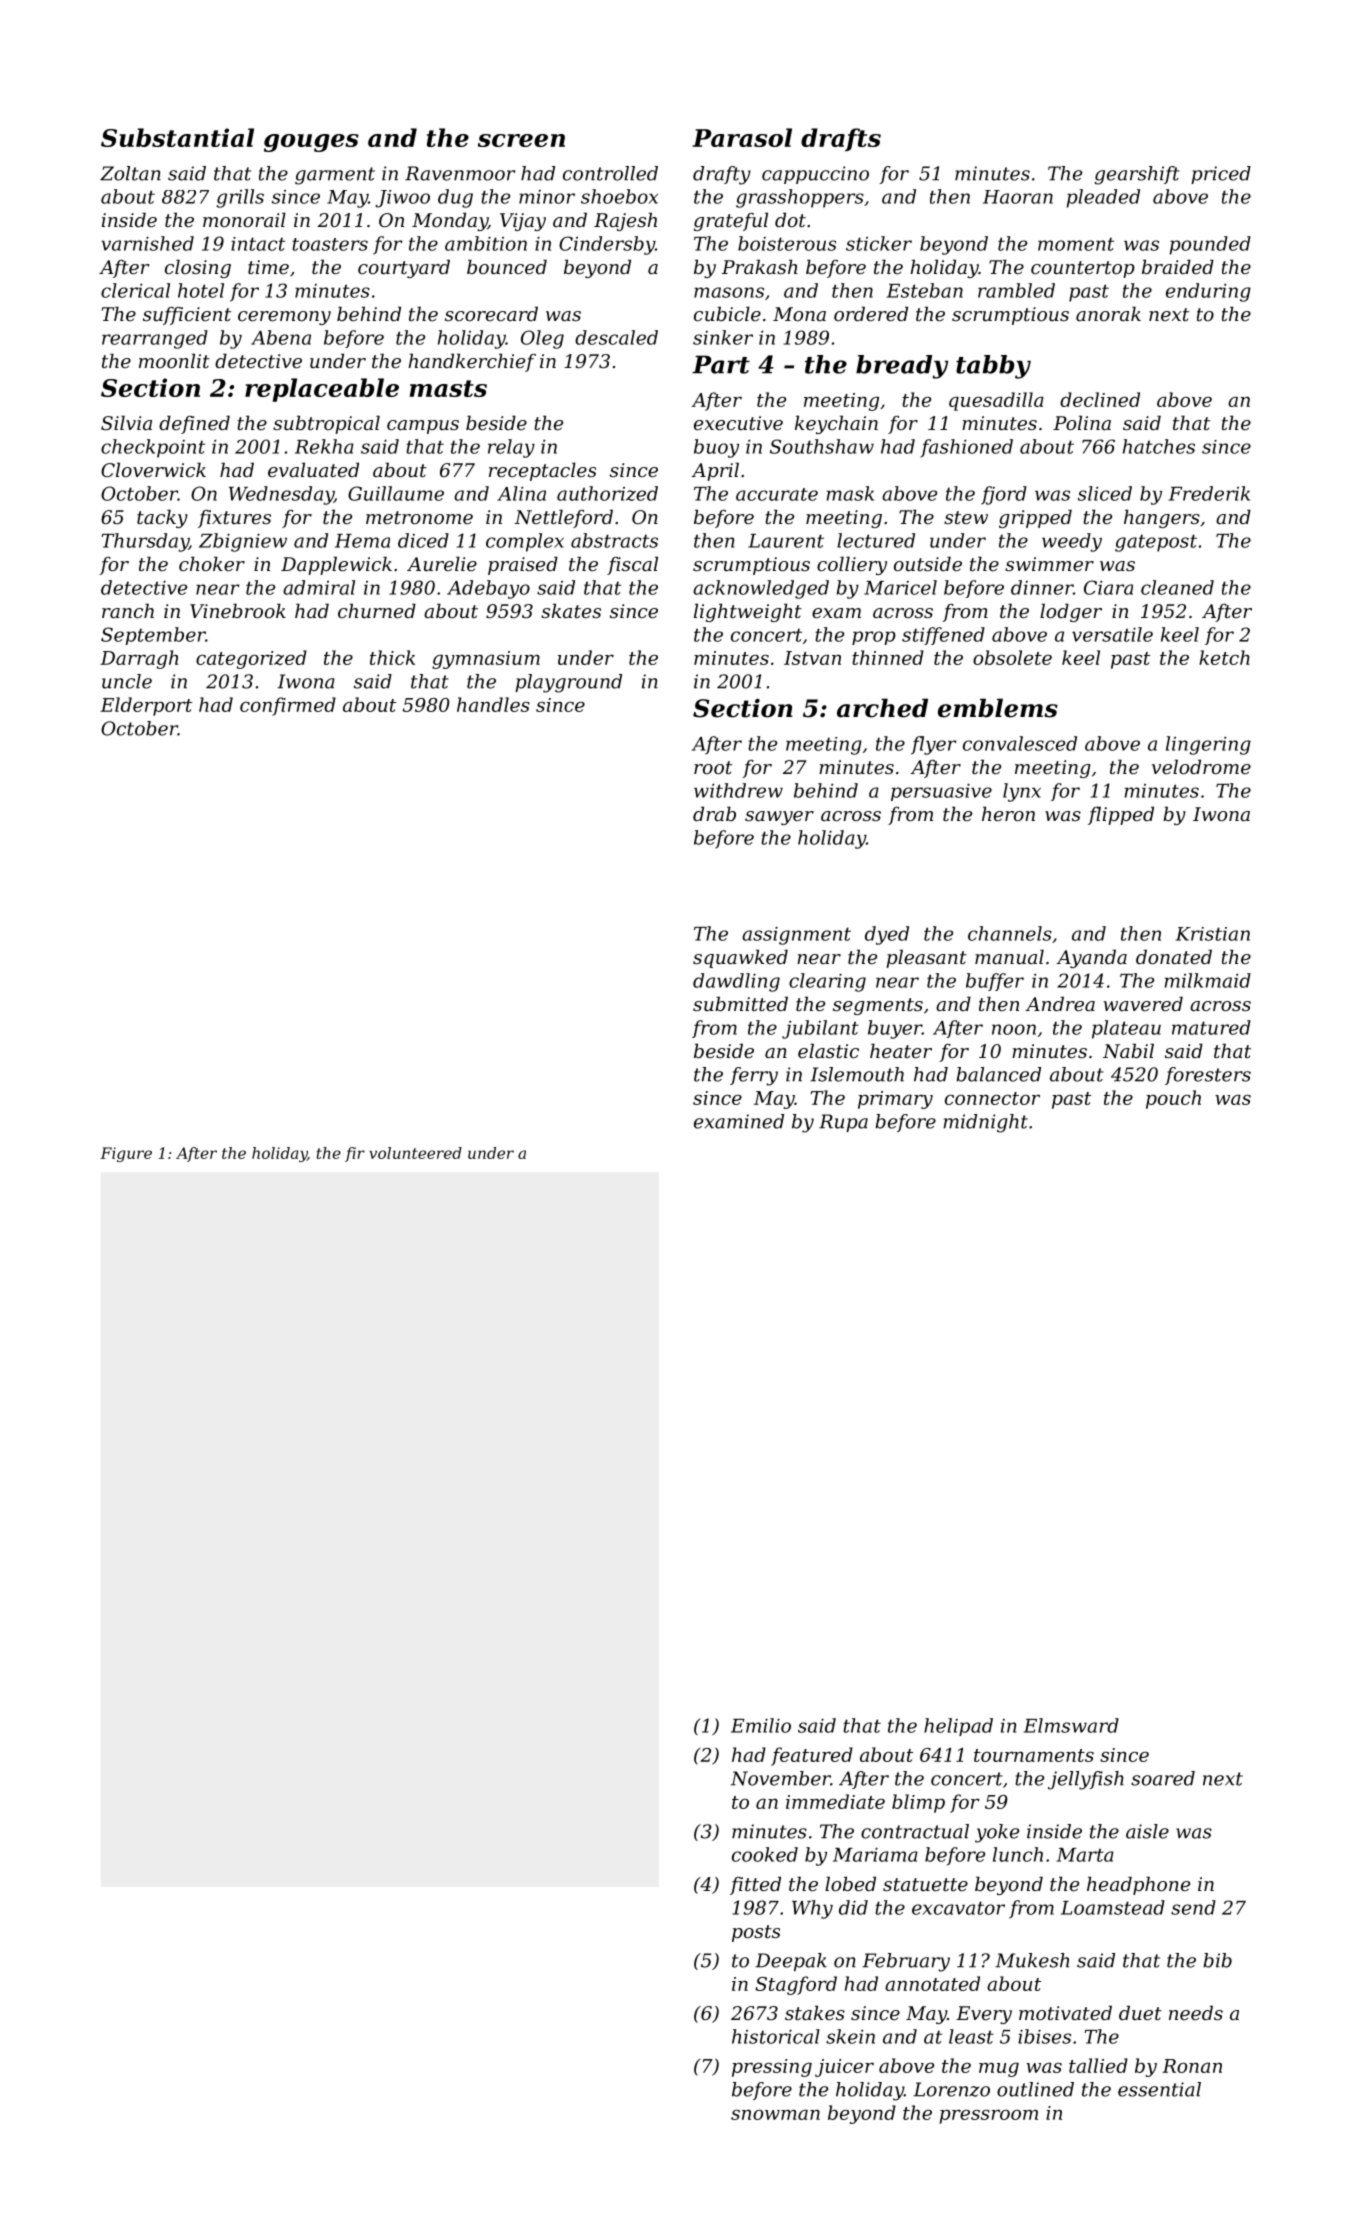 The image size is (1352, 2227). What do you see at coordinates (1098, 2065) in the page?
I see `tallied` at bounding box center [1098, 2065].
